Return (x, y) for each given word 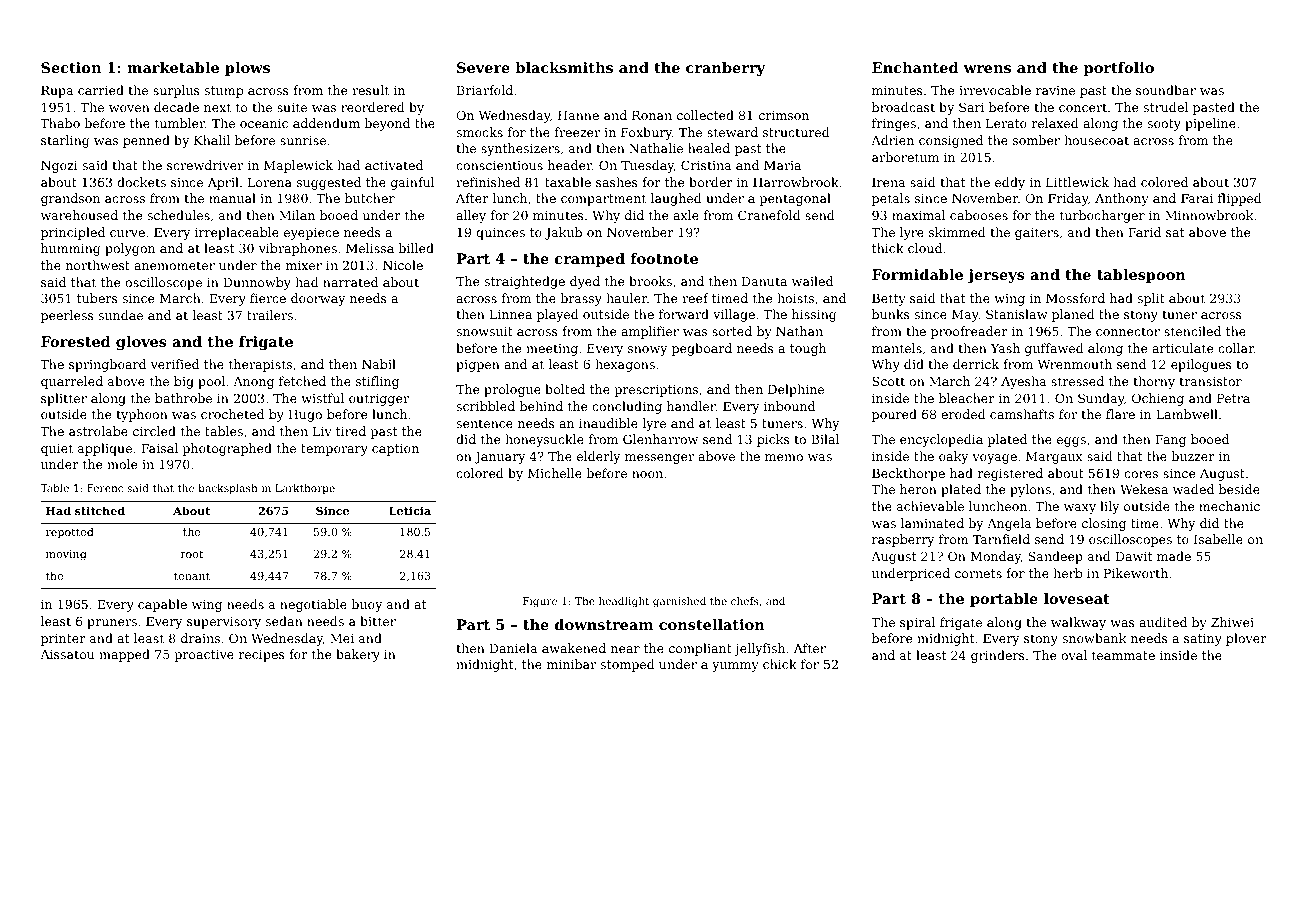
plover (1246, 639)
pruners (112, 624)
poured (894, 415)
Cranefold (769, 215)
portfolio (1119, 69)
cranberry (725, 69)
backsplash (228, 489)
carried (101, 90)
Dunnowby (257, 283)
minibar (571, 664)
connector (1128, 331)
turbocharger (1102, 216)
